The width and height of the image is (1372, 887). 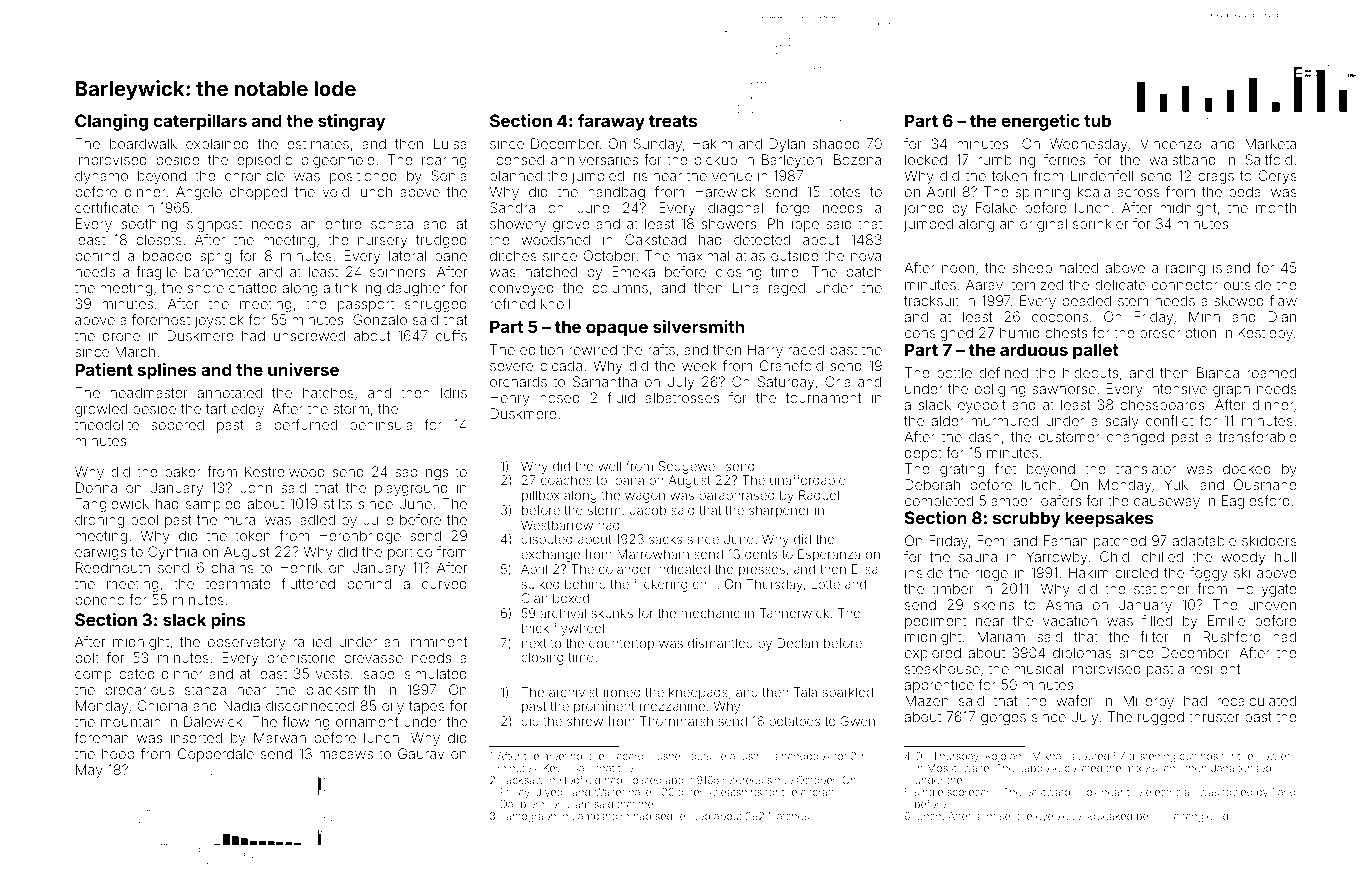 I want to click on stingray, so click(x=351, y=122).
